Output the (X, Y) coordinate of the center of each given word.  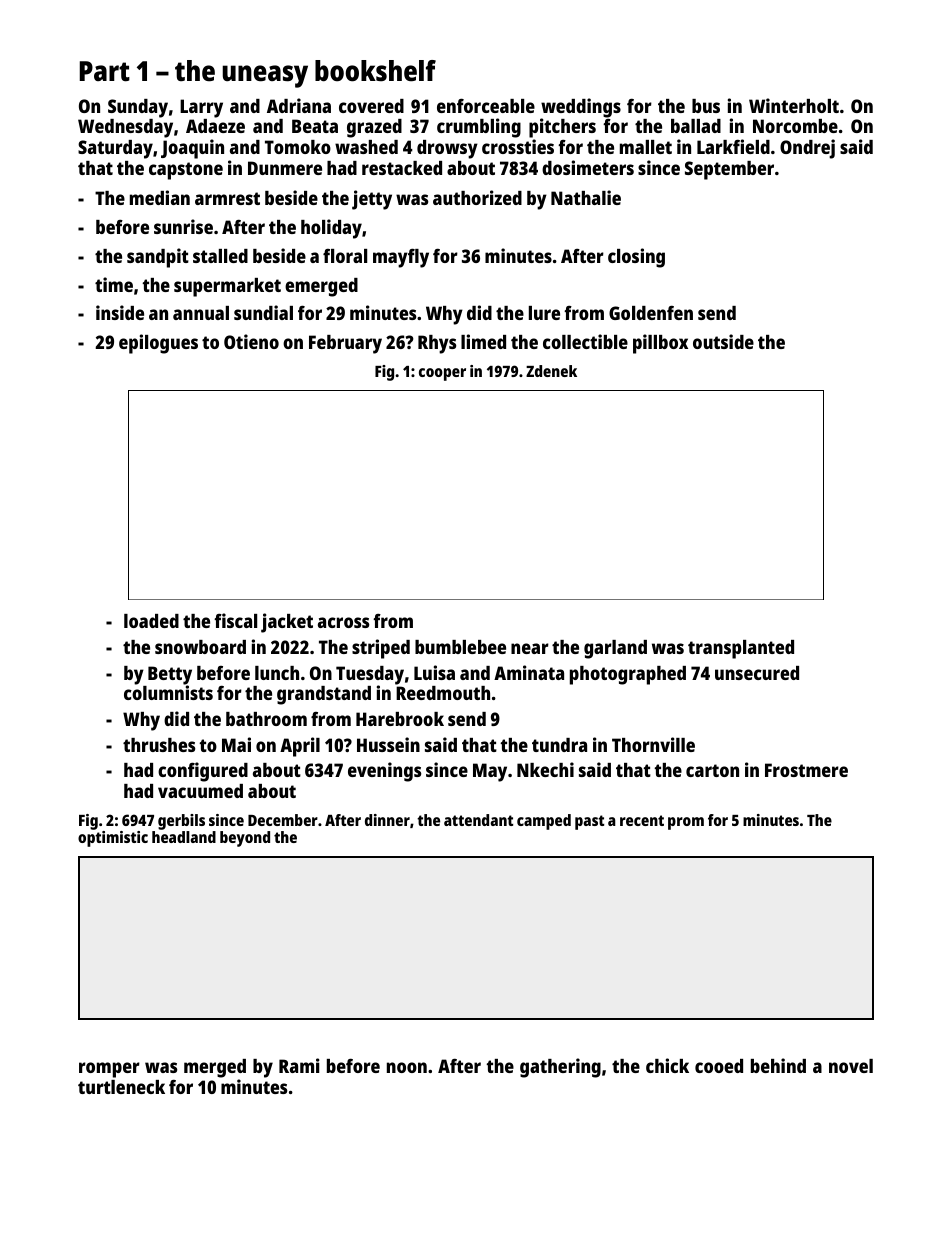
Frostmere (806, 770)
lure (544, 313)
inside (120, 312)
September (729, 170)
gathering (560, 1068)
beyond (245, 839)
